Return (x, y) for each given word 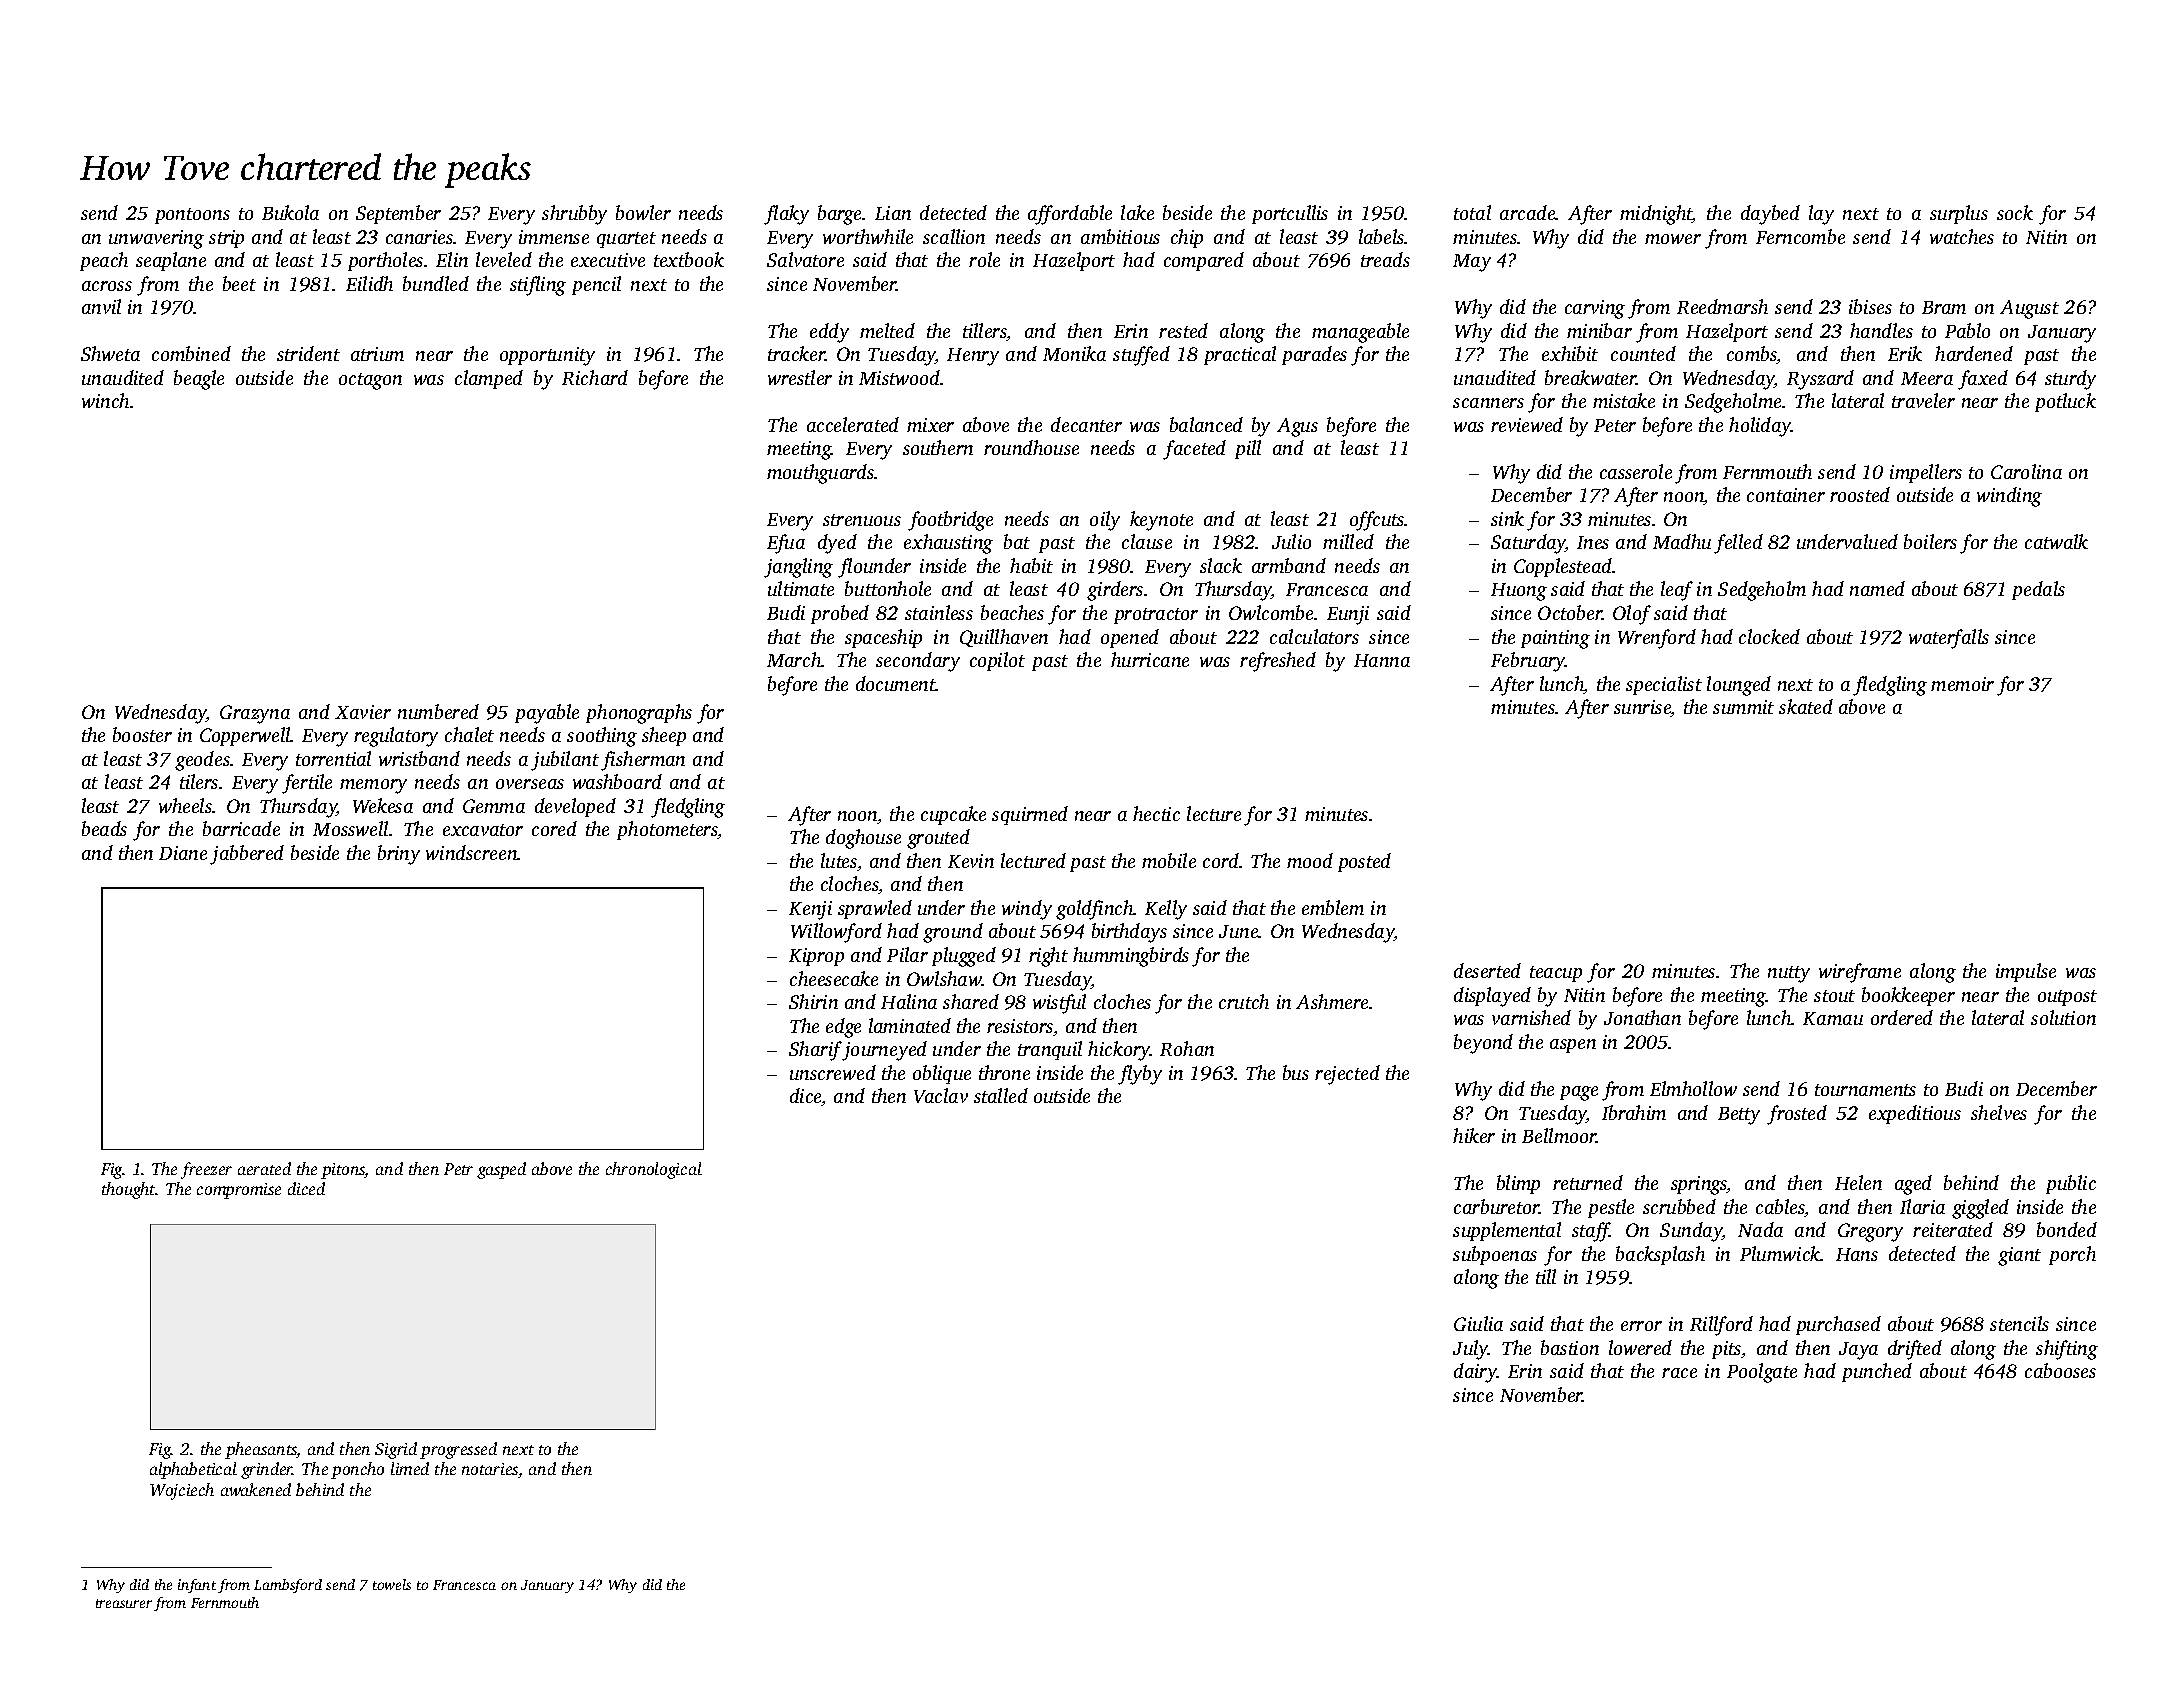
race (1679, 1373)
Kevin (971, 861)
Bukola (290, 212)
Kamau (1833, 1018)
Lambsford (288, 1586)
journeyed (885, 1051)
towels (392, 1584)
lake (1137, 212)
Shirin (813, 1001)
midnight (1656, 215)
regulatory (396, 737)
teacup (1556, 974)
